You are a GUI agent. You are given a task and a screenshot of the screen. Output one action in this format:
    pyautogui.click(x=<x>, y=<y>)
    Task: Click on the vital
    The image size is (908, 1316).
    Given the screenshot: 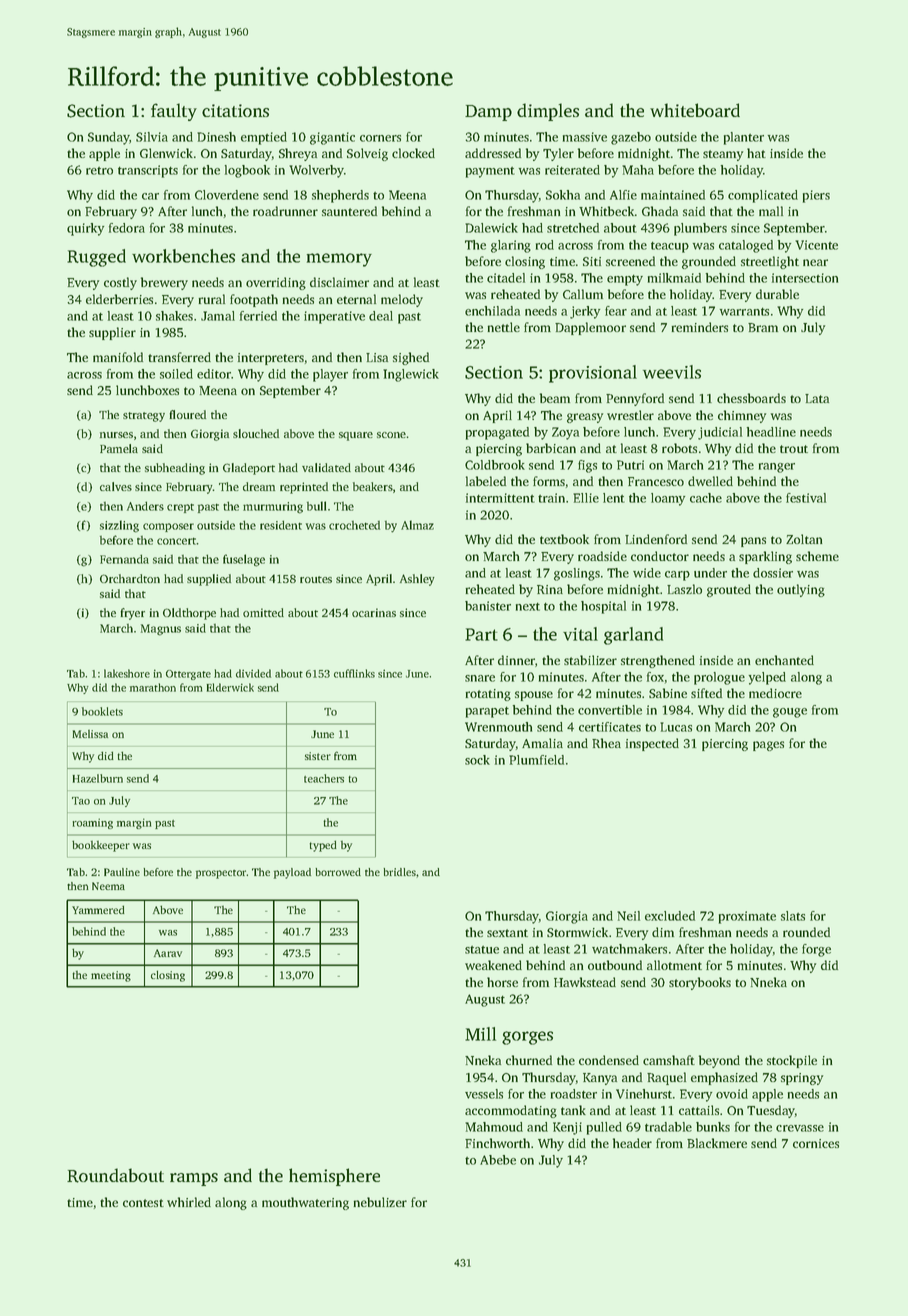 What is the action you would take?
    pyautogui.click(x=580, y=634)
